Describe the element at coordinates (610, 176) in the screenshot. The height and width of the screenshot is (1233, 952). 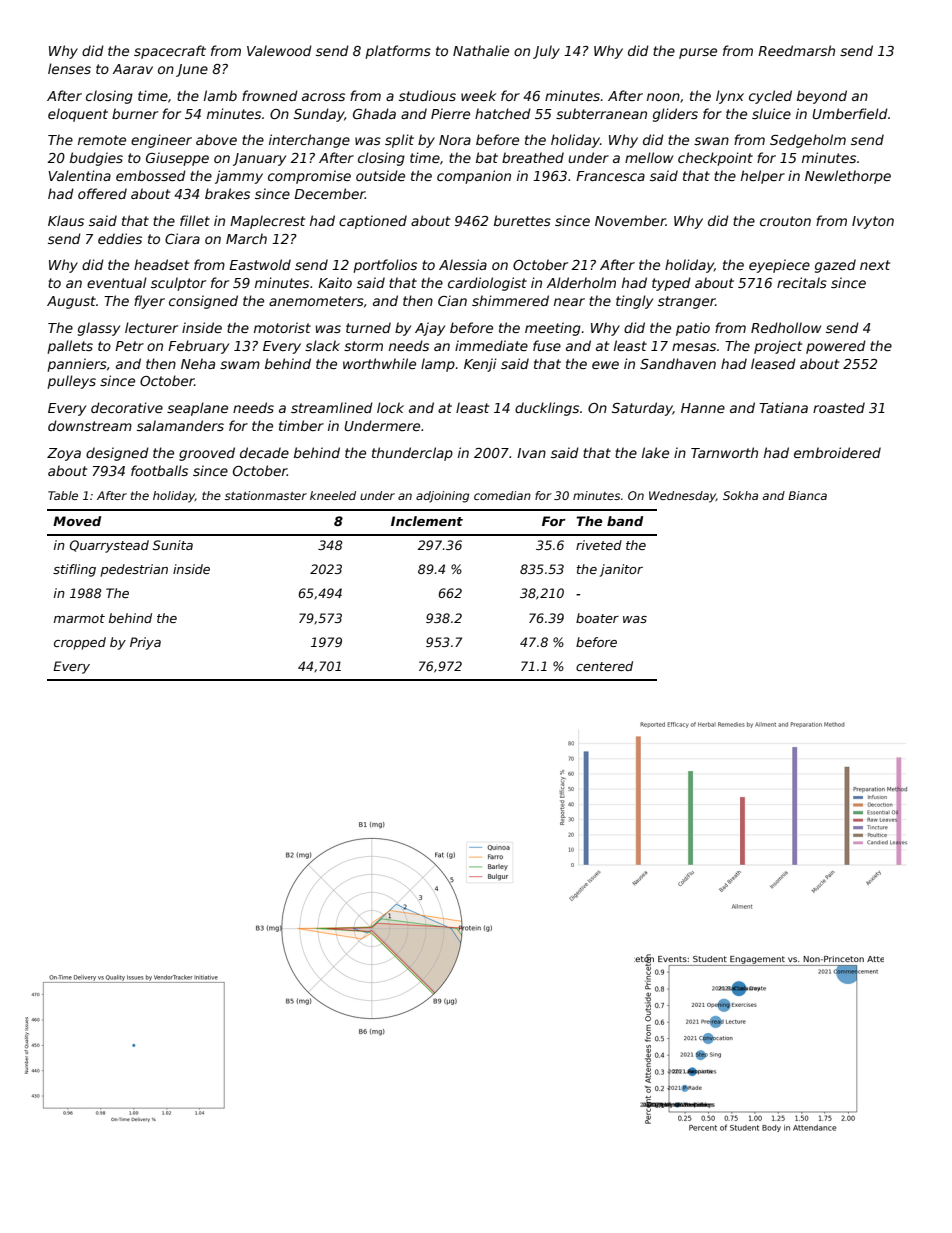
I see `Francesca` at that location.
